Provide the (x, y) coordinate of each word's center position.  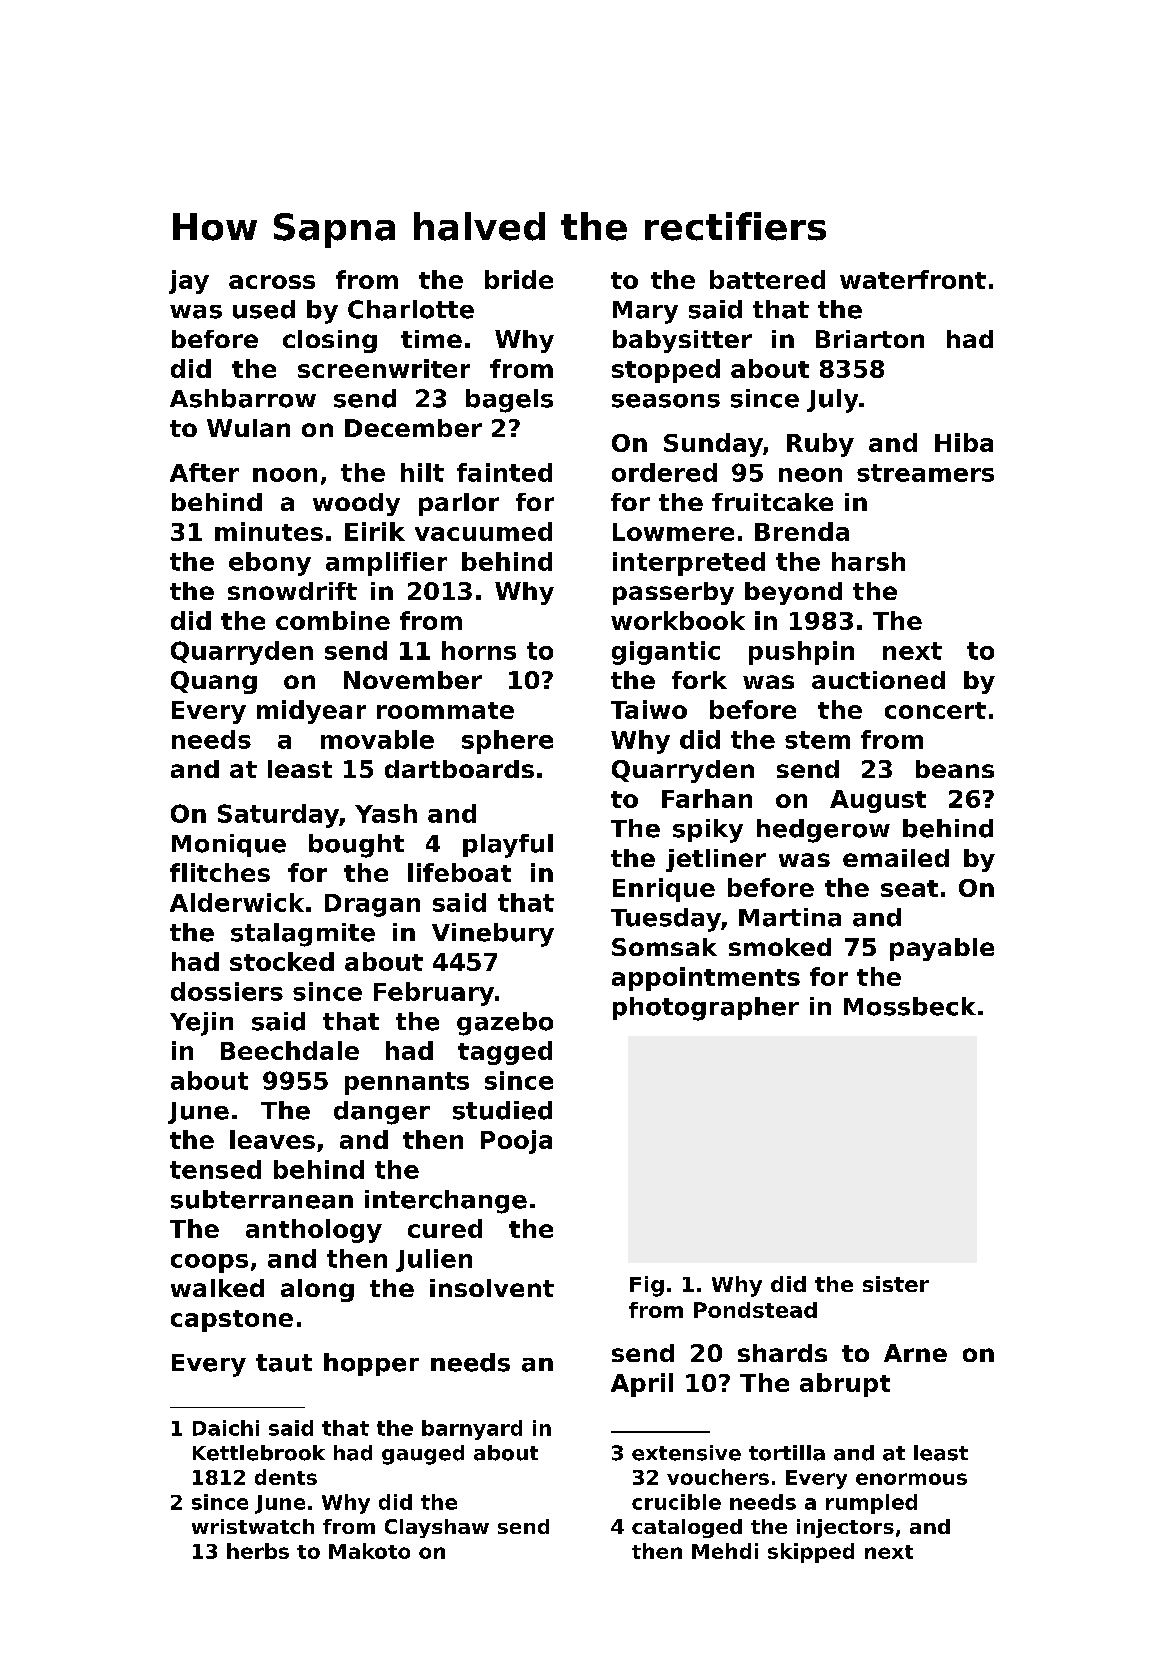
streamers (925, 473)
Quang (214, 682)
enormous (911, 1479)
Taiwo (649, 709)
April (642, 1385)
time (431, 339)
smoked (780, 947)
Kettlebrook (259, 1453)
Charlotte (411, 309)
